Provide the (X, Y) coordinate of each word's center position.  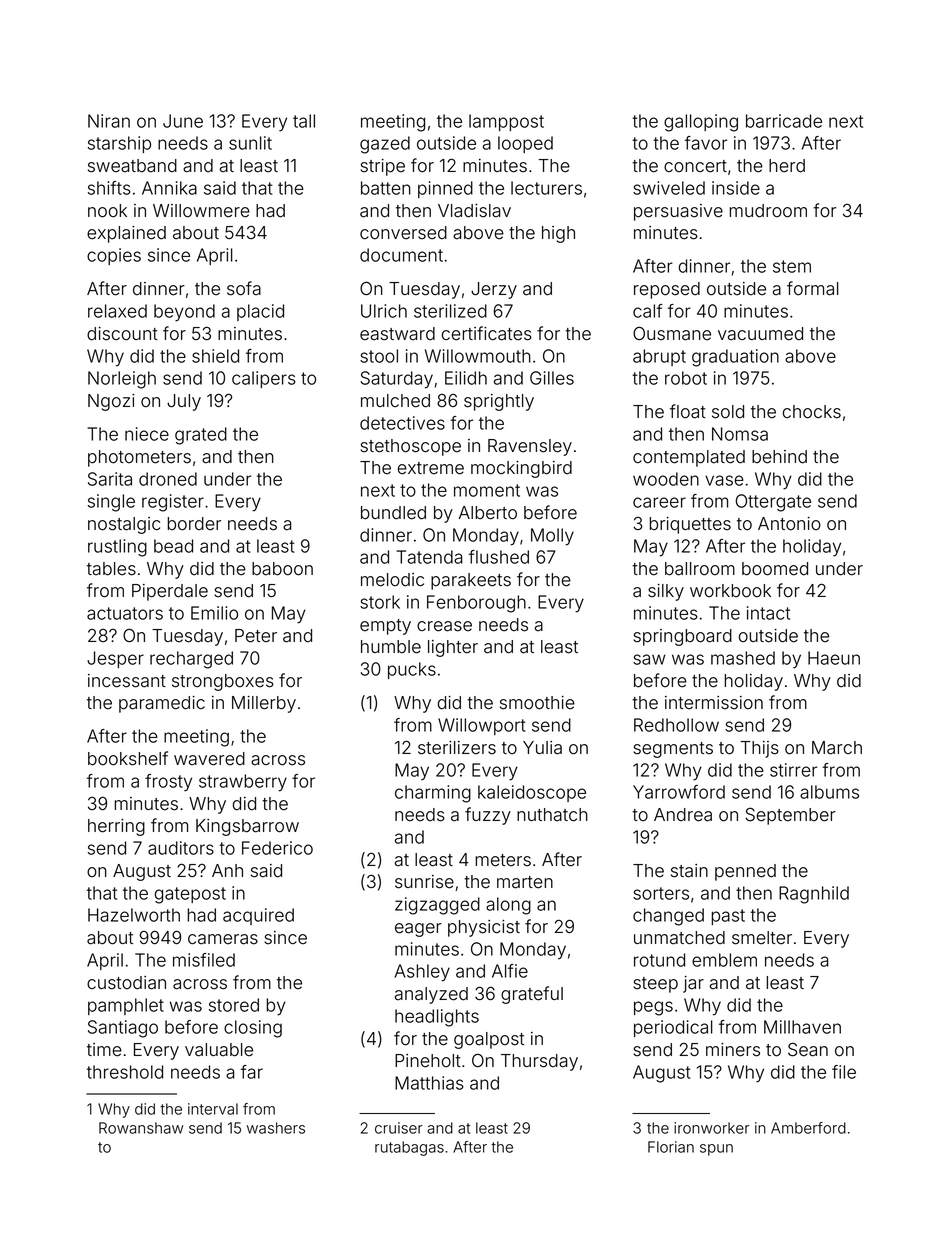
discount (122, 334)
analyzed (431, 995)
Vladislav (474, 211)
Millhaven (802, 1027)
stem (792, 266)
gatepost (190, 895)
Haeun (834, 658)
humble (391, 647)
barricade (784, 121)
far (252, 1072)
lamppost (506, 122)
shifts (109, 188)
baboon (282, 569)
